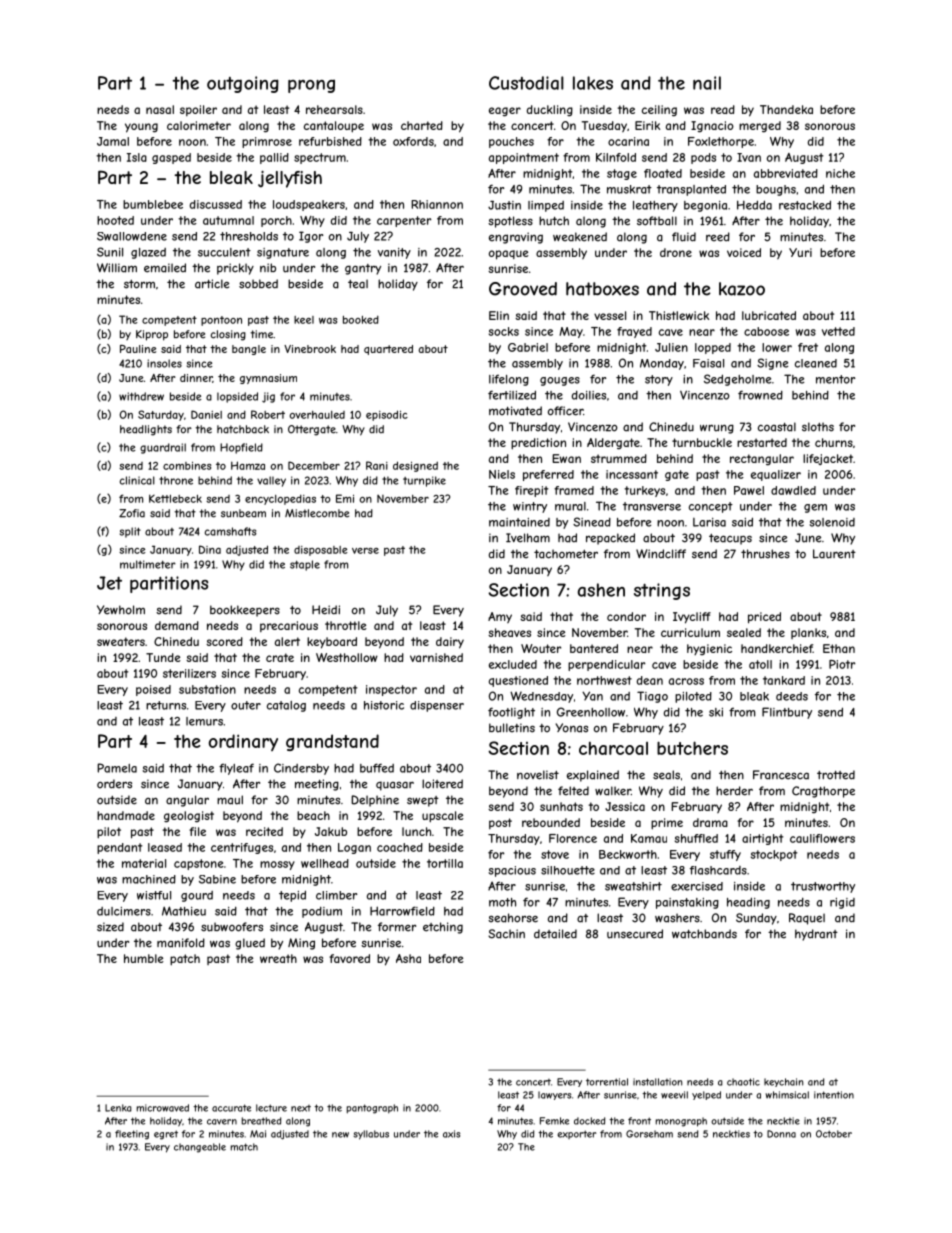  What do you see at coordinates (538, 444) in the image?
I see `prediction` at bounding box center [538, 444].
